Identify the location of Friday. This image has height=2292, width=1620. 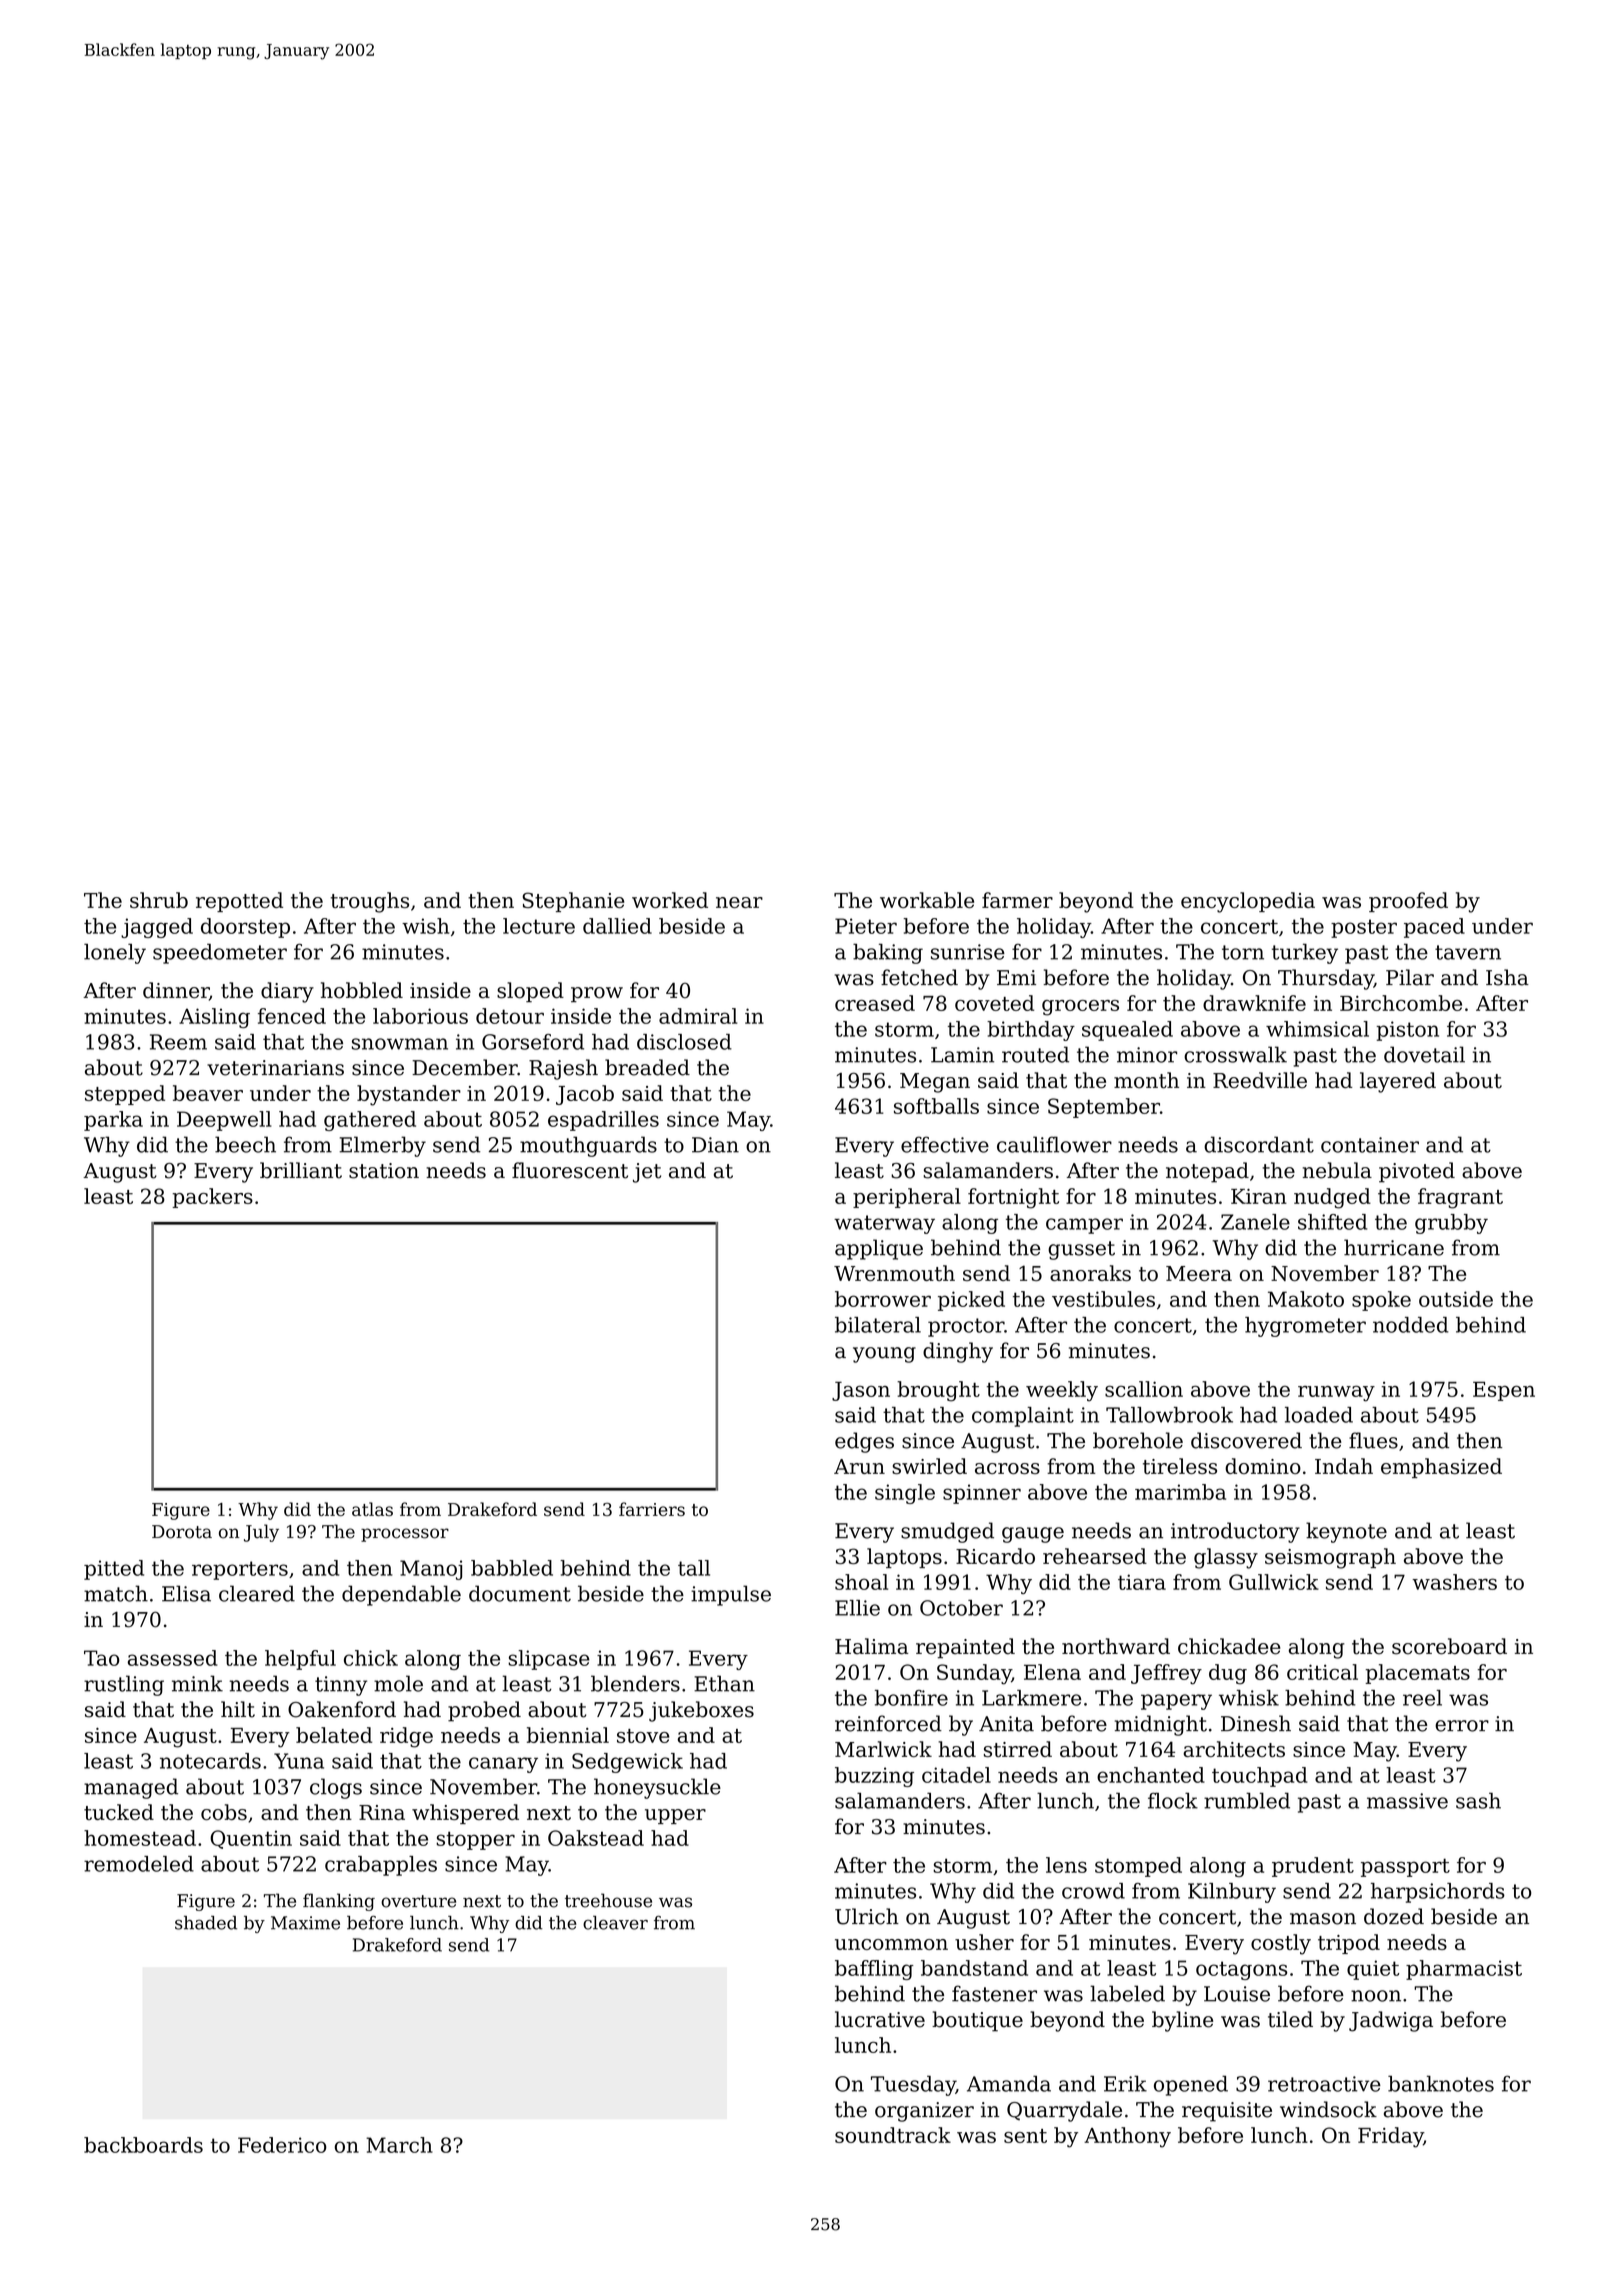
(1390, 2137).
